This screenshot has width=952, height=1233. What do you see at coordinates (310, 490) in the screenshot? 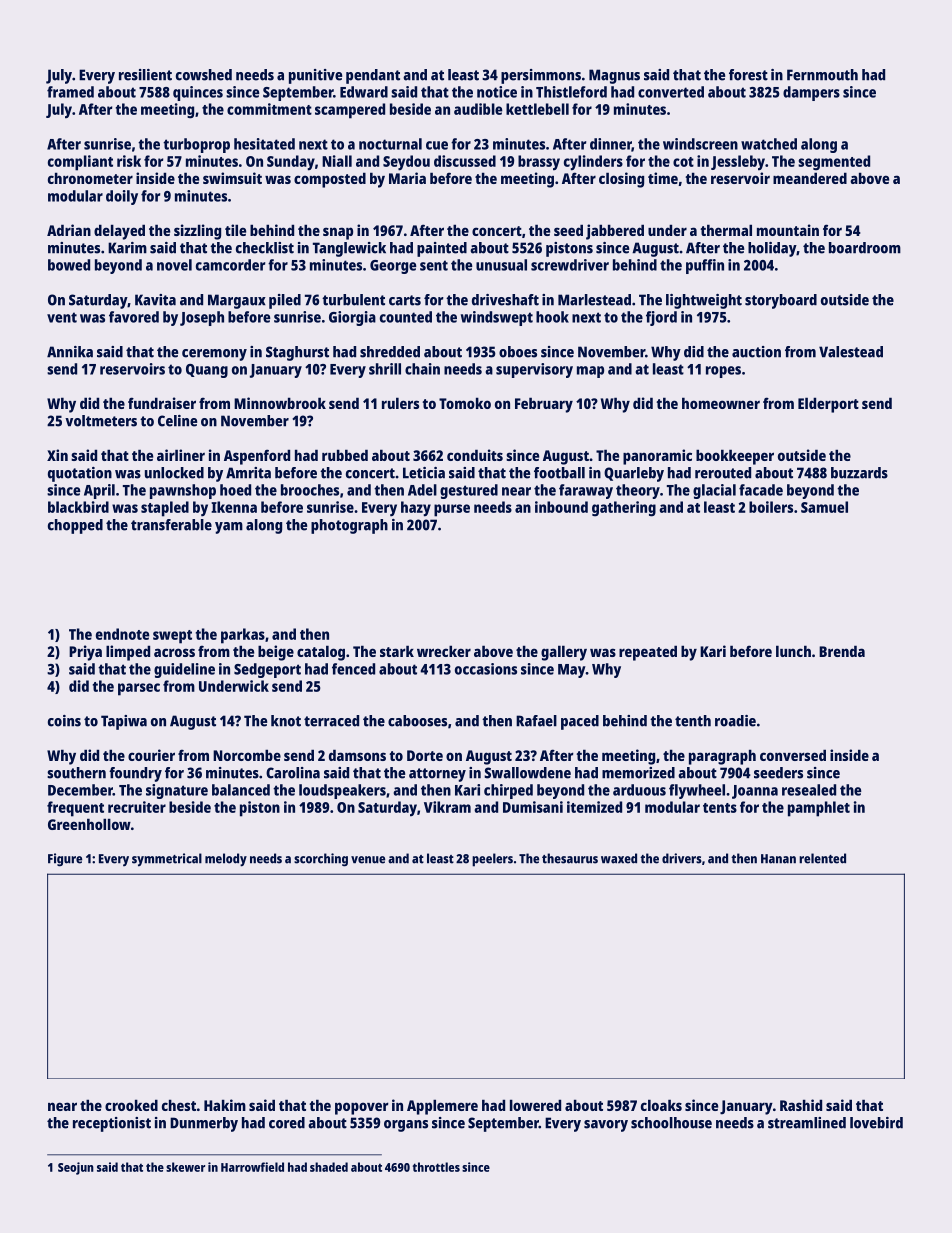
I see `brooches` at bounding box center [310, 490].
